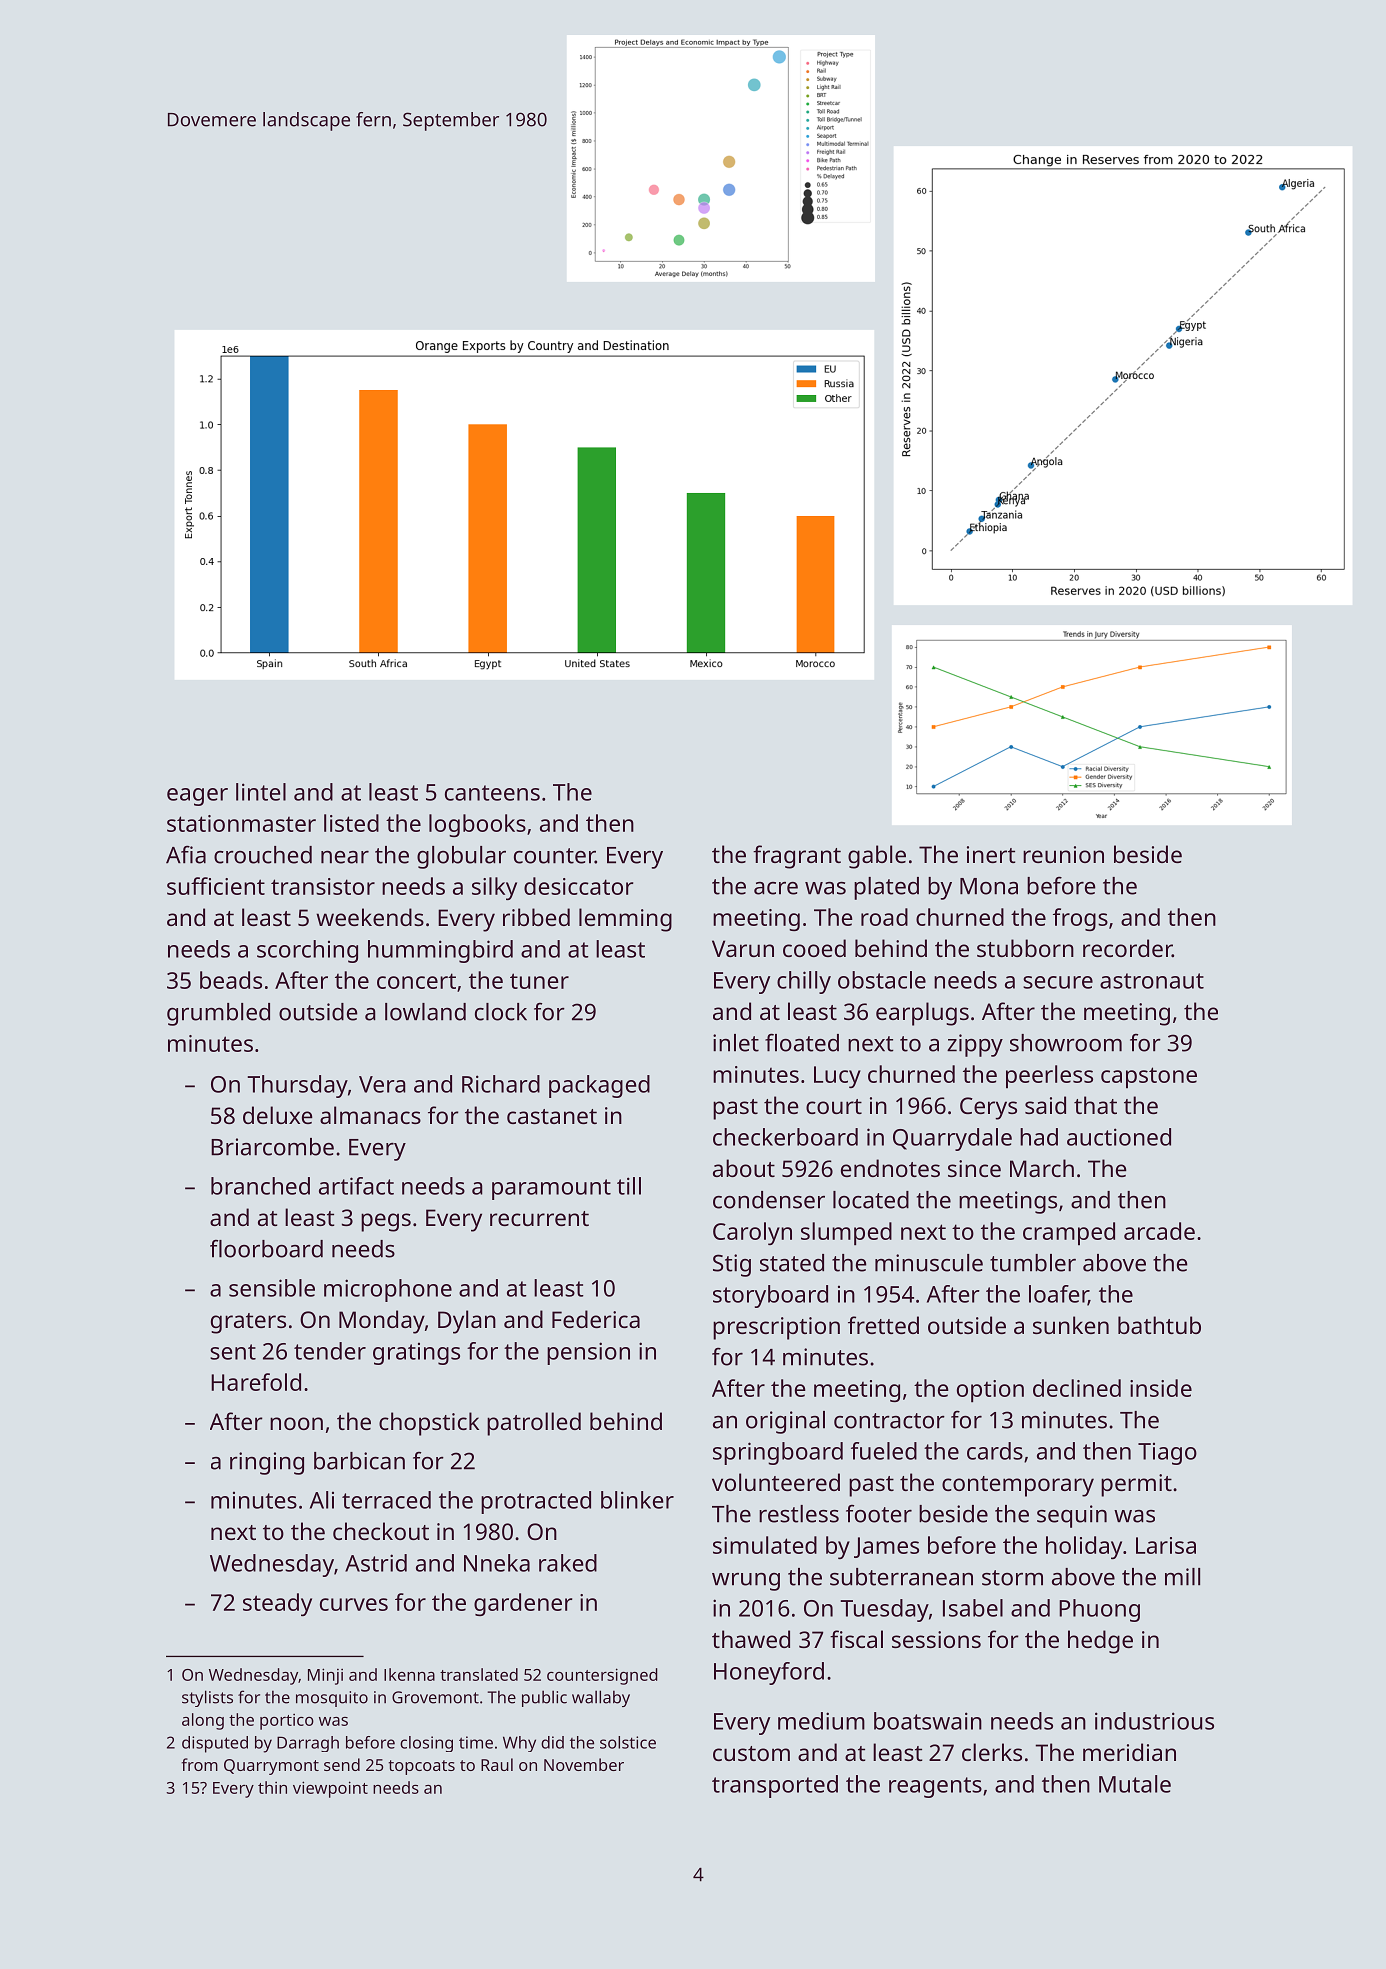  Describe the element at coordinates (837, 1077) in the screenshot. I see `Lucy` at that location.
